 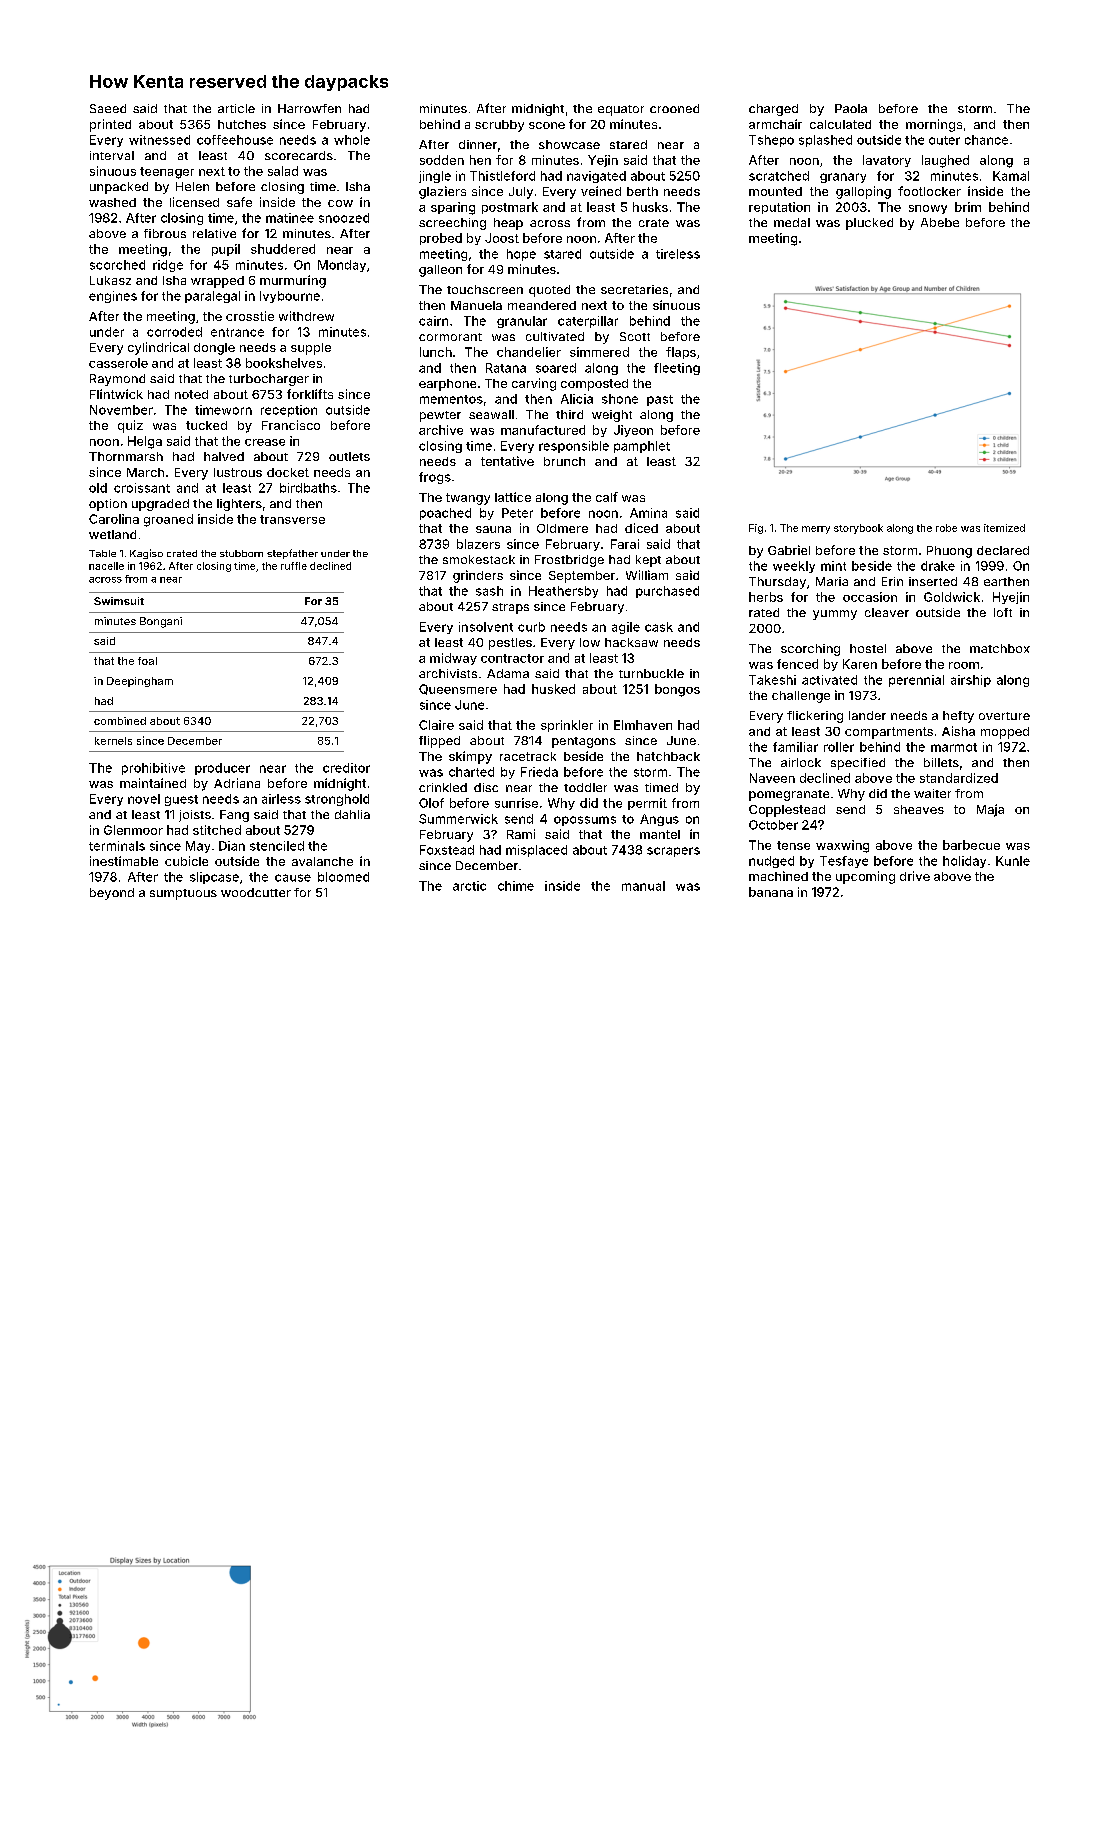 What do you see at coordinates (183, 894) in the screenshot?
I see `sumptuous` at bounding box center [183, 894].
